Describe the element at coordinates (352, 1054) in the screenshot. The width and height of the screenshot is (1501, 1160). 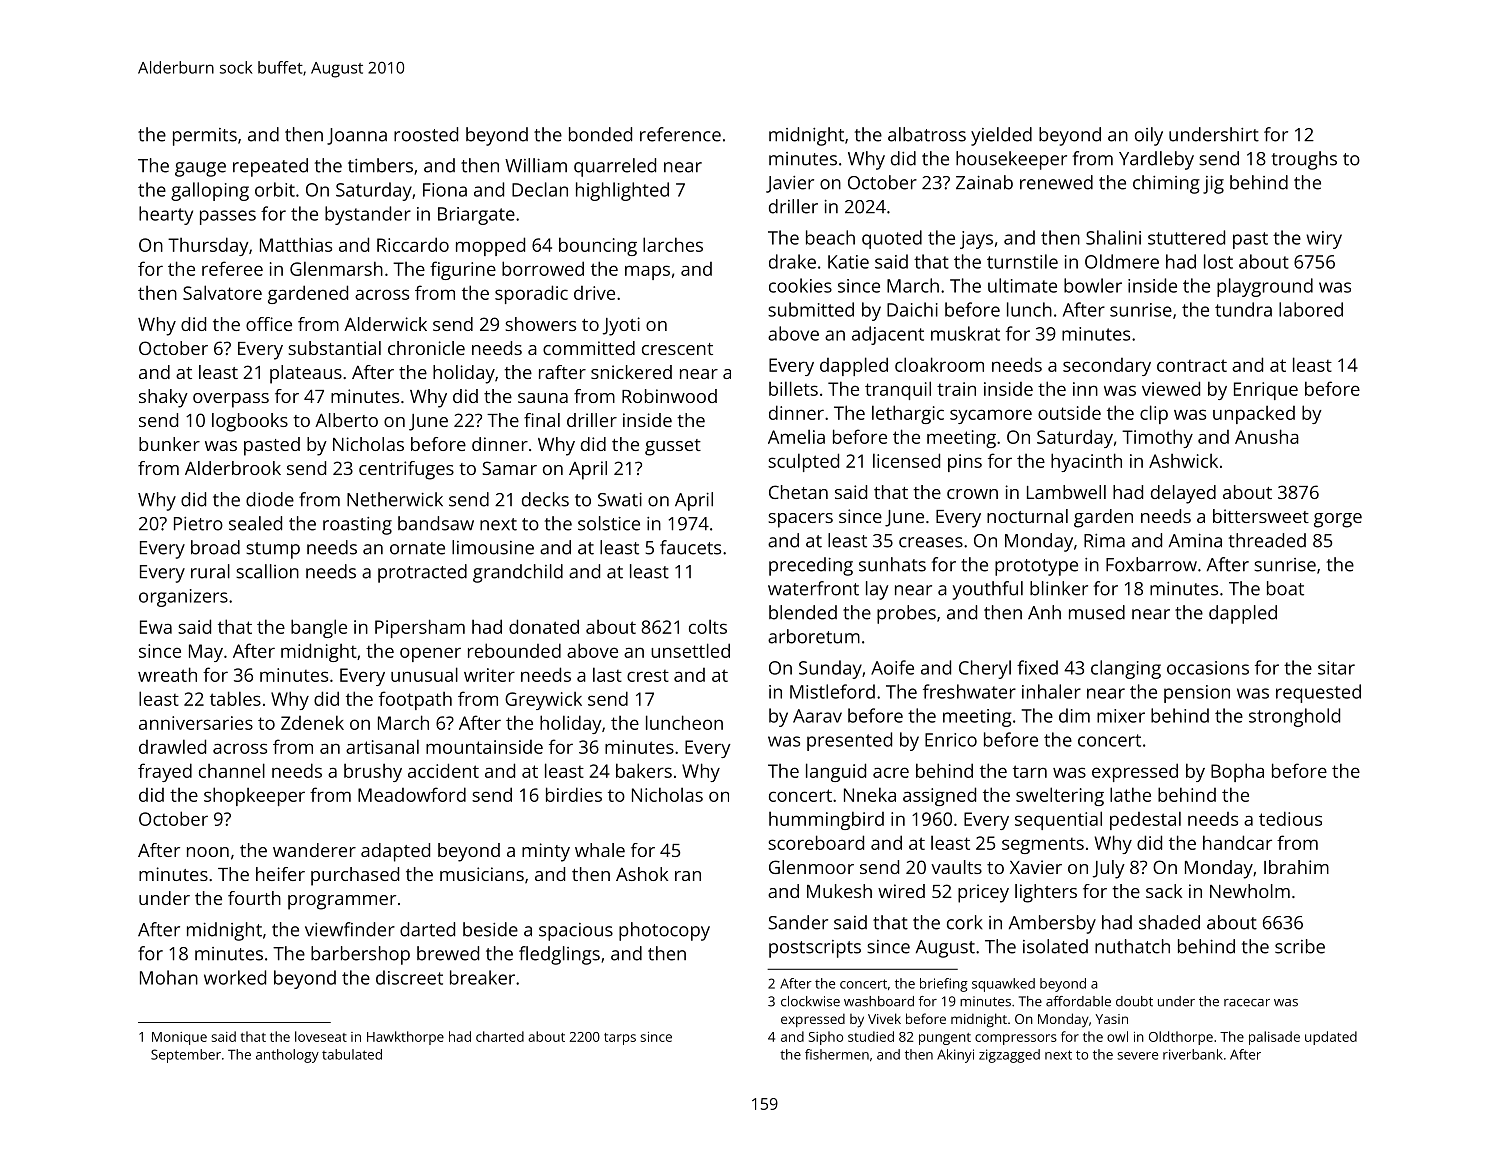
I see `tabulated` at that location.
